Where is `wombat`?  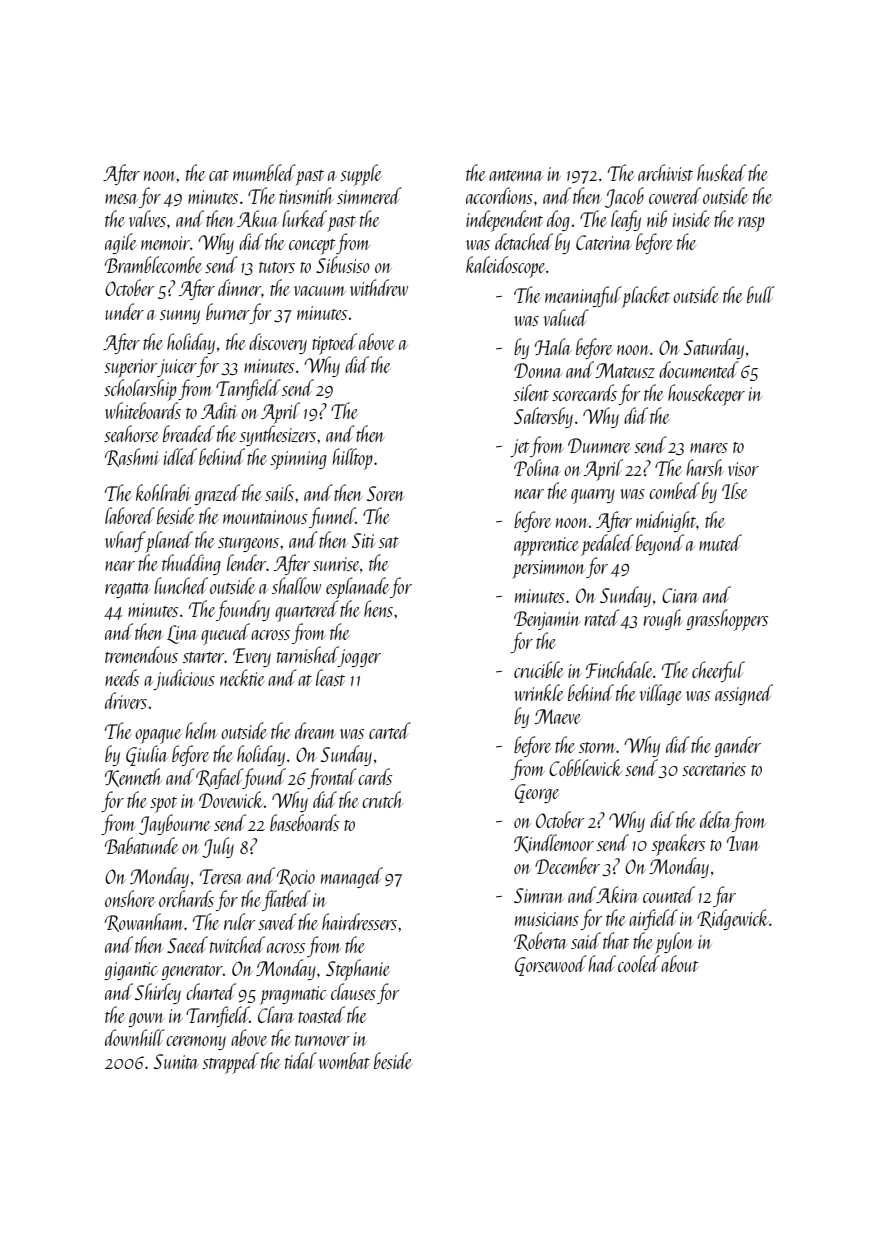 wombat is located at coordinates (344, 1060).
